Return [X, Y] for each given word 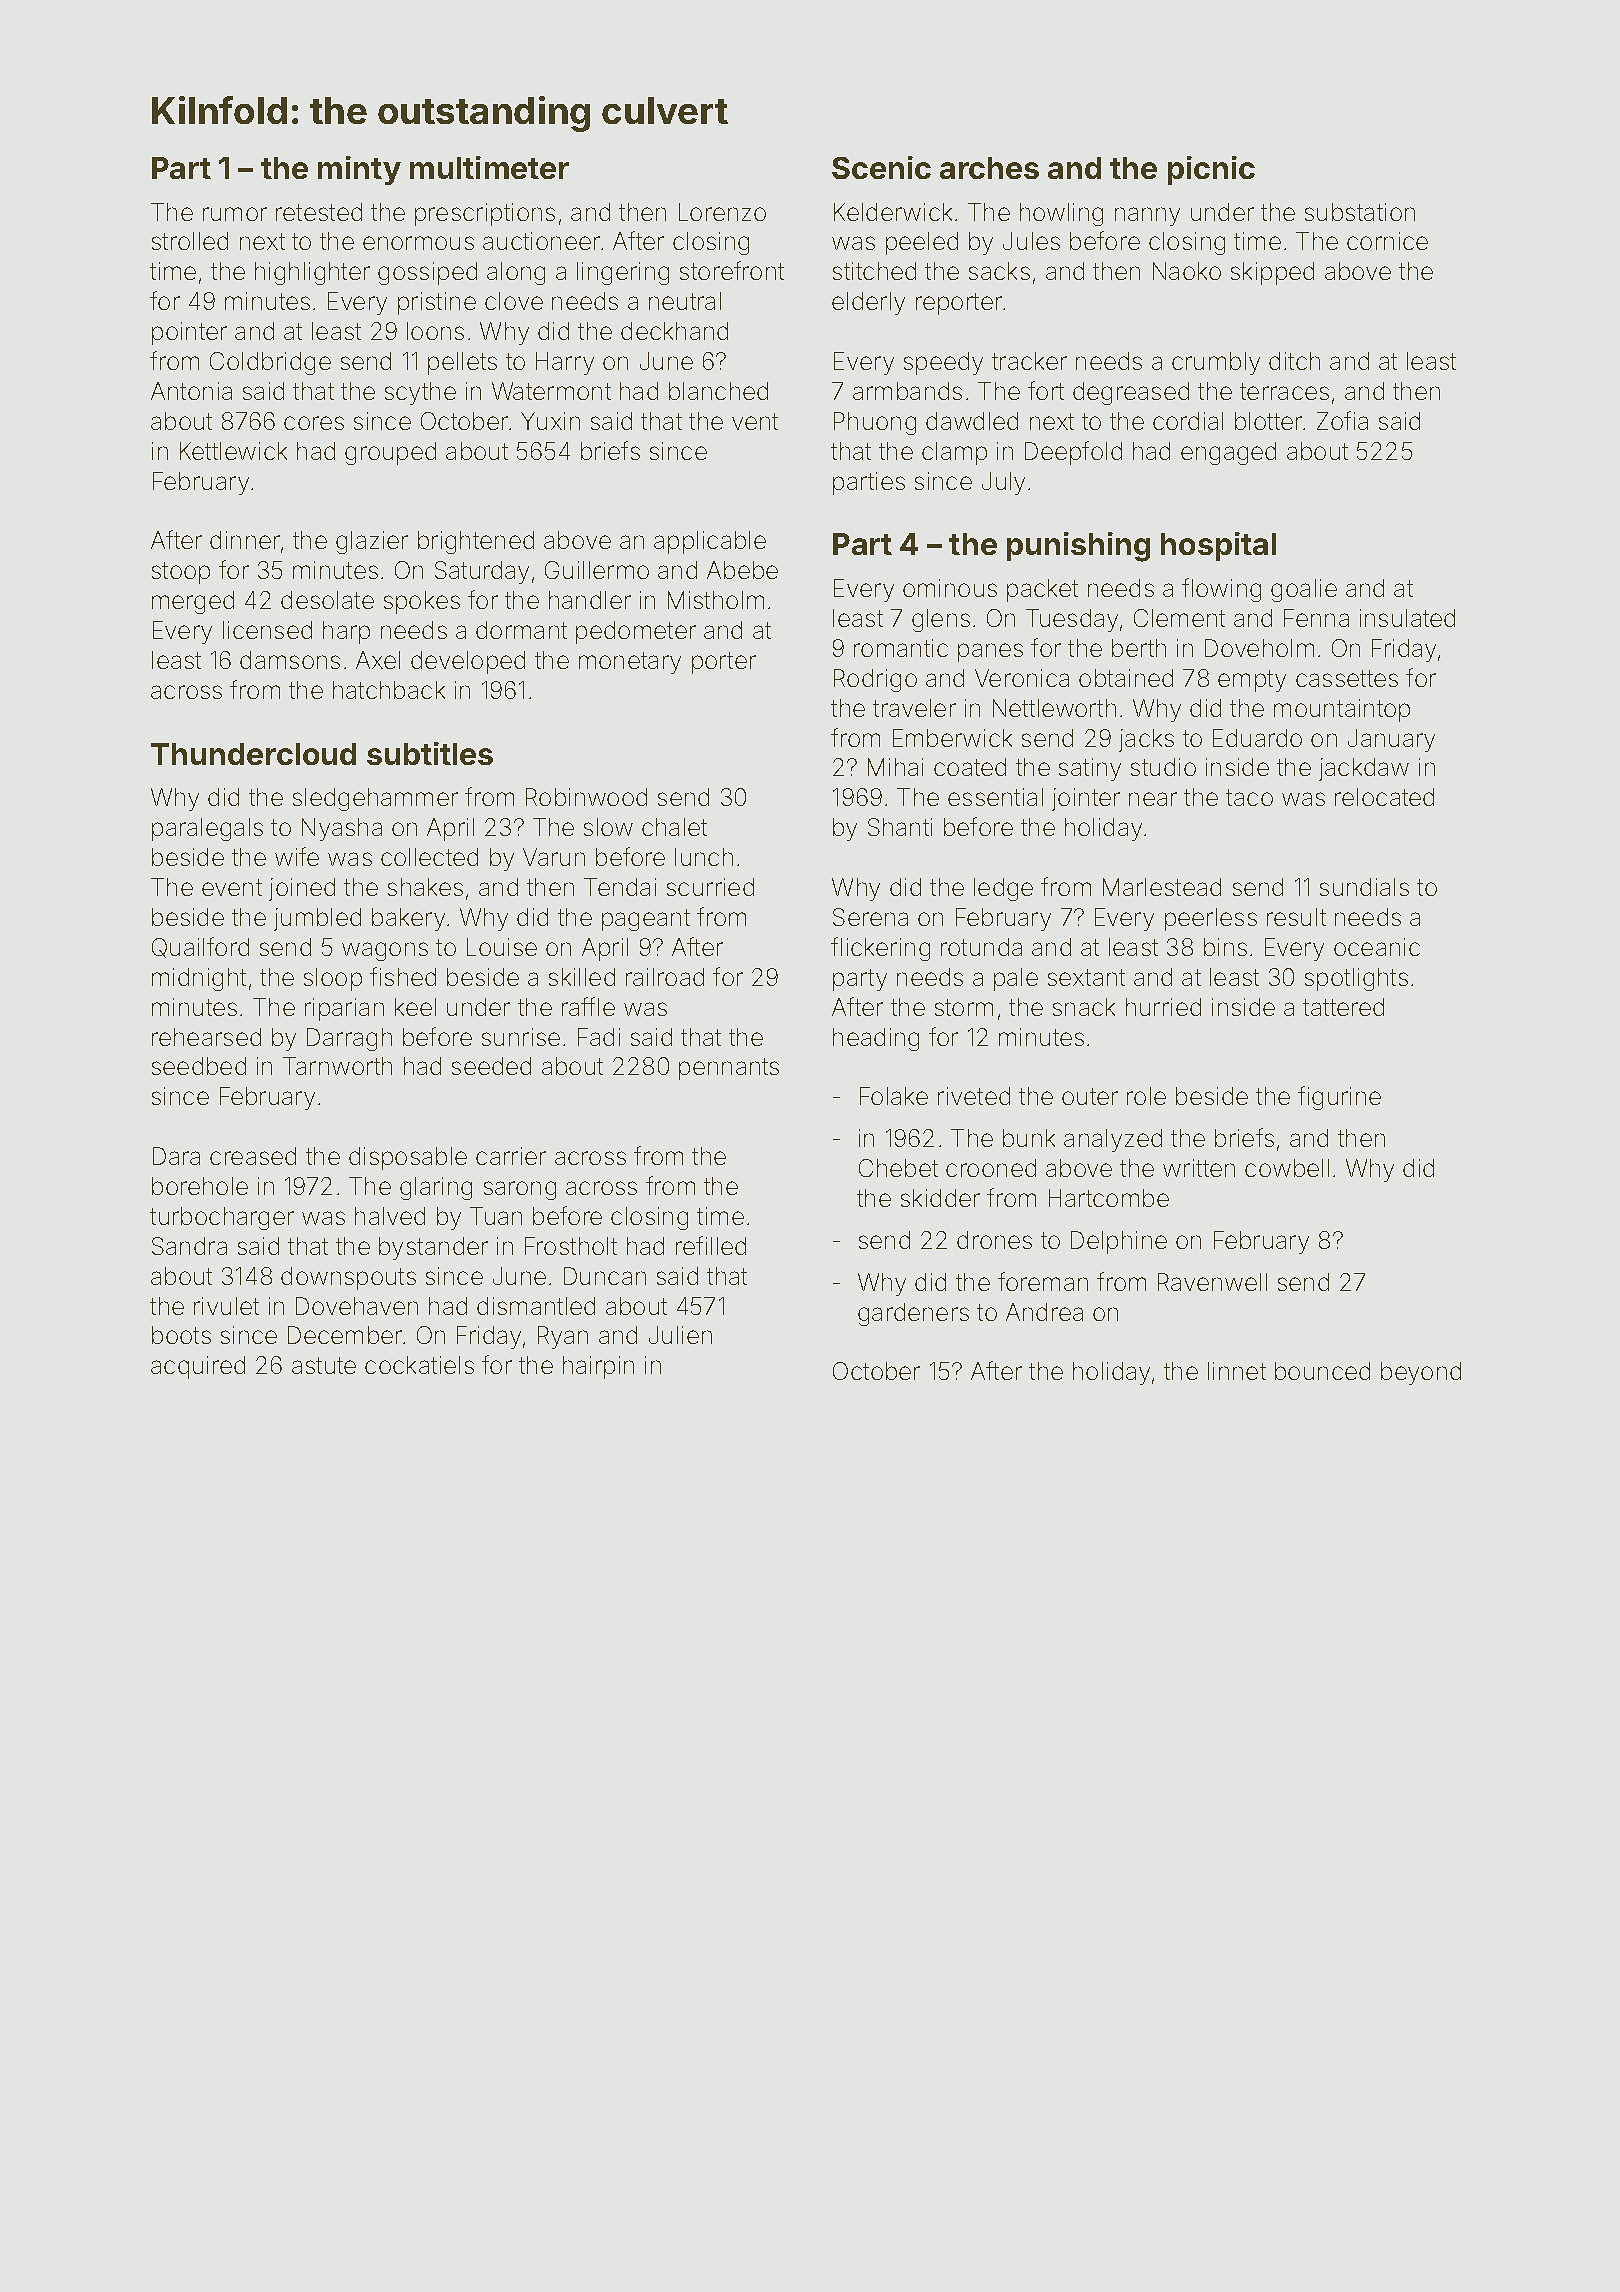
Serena [870, 917]
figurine [1339, 1098]
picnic [1211, 170]
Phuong [875, 423]
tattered [1343, 1007]
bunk [1029, 1138]
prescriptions [485, 214]
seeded [491, 1066]
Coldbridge [270, 363]
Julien [680, 1335]
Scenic [881, 167]
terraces [1284, 391]
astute [324, 1365]
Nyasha [342, 829]
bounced [1322, 1371]
